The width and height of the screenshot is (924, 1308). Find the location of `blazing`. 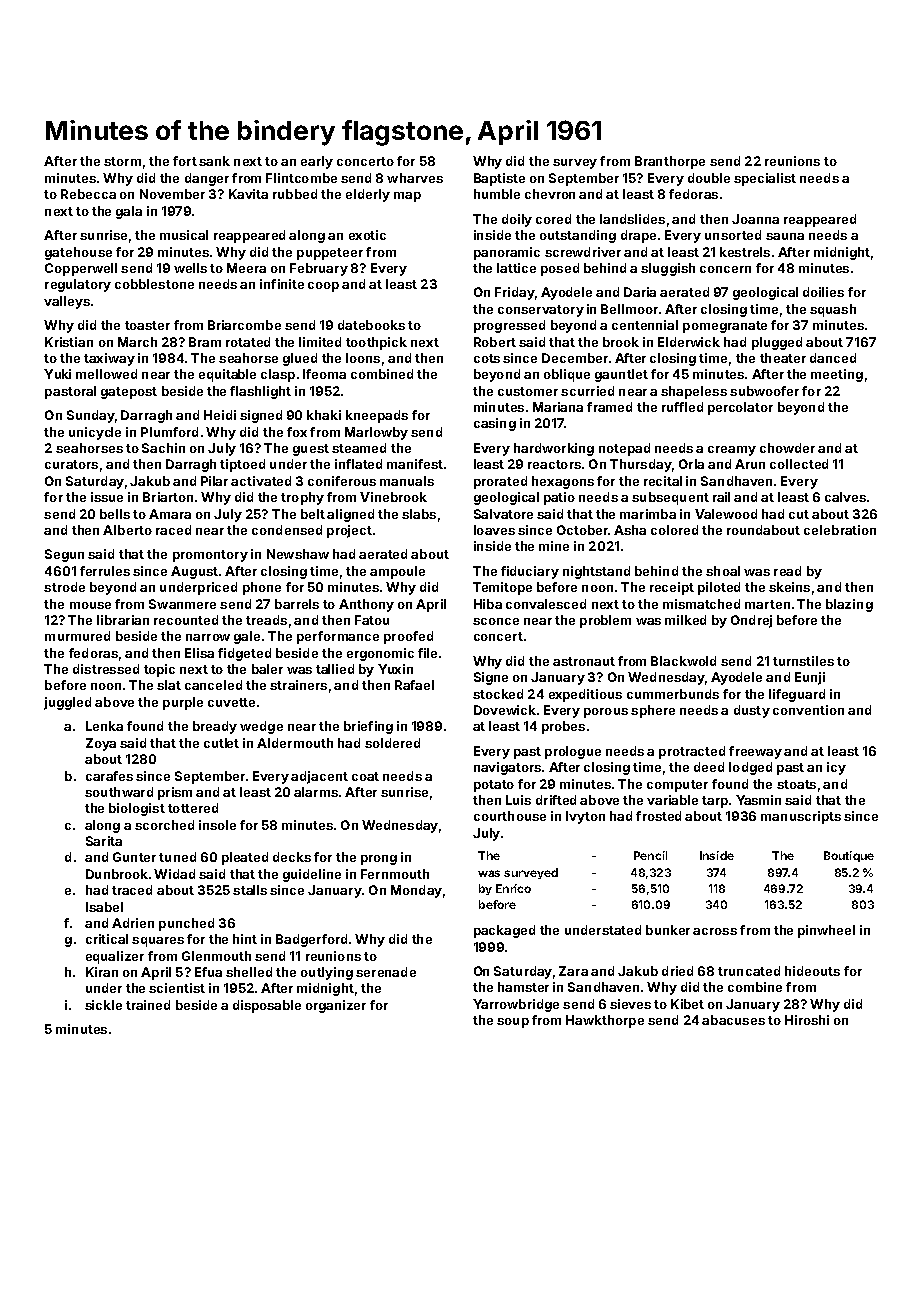

blazing is located at coordinates (849, 605).
